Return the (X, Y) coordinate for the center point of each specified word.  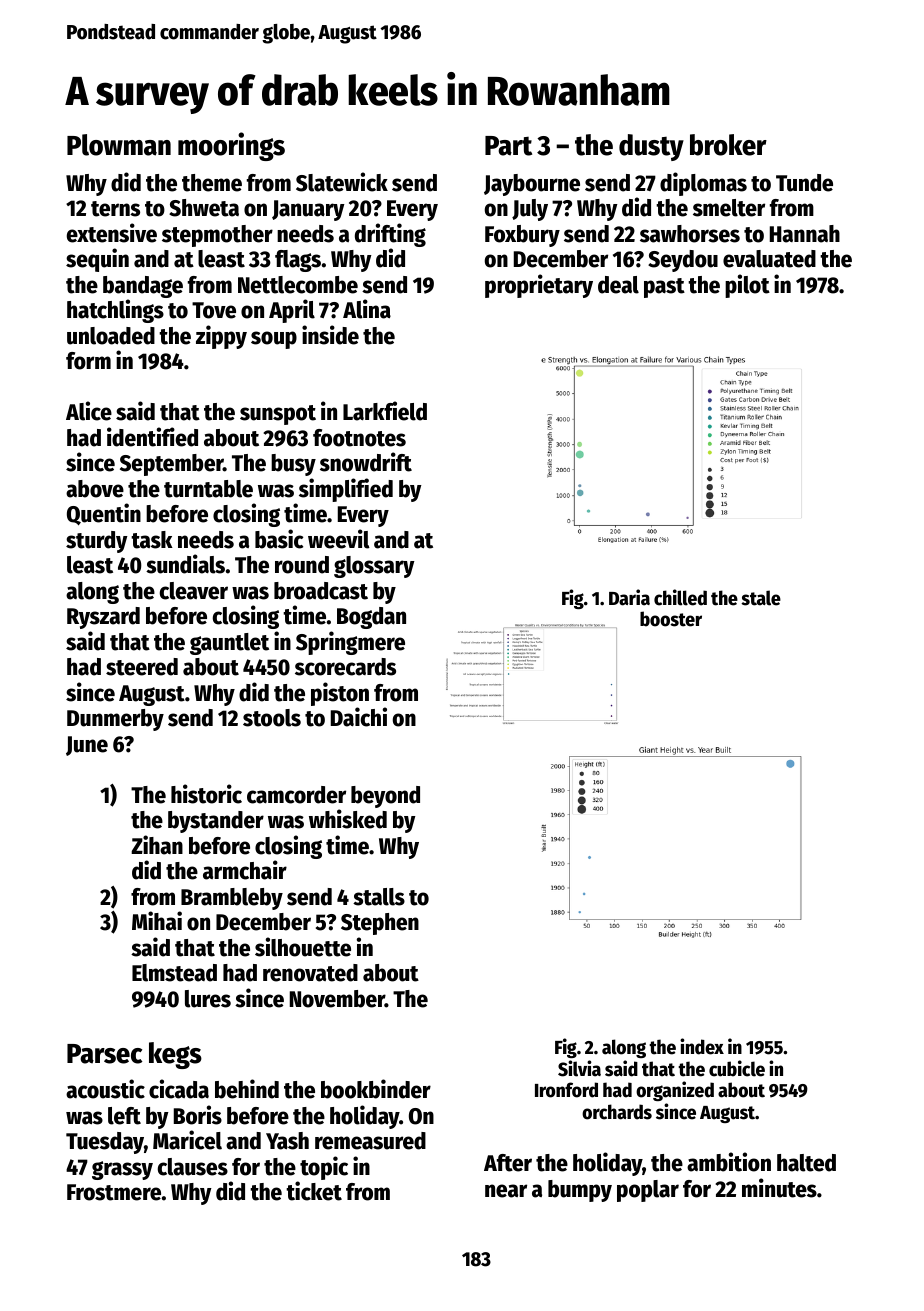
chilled (680, 597)
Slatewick (342, 182)
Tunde (804, 183)
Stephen (380, 924)
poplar (648, 1191)
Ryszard (103, 618)
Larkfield (385, 411)
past (664, 288)
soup (274, 340)
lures (208, 999)
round (302, 565)
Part (508, 146)
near (506, 1191)
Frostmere (114, 1192)
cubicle (737, 1068)
